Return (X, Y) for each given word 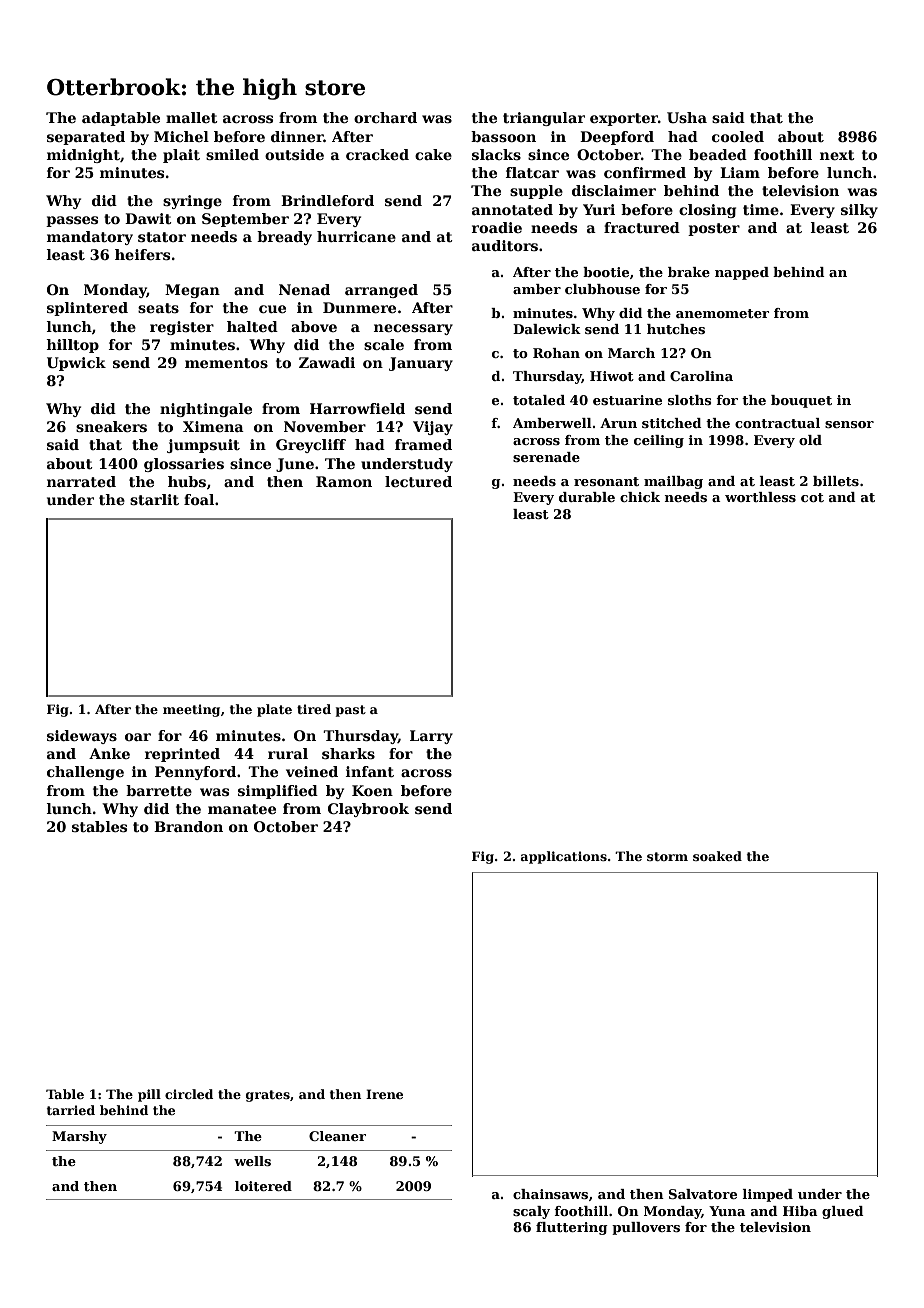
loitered (263, 1186)
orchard (385, 117)
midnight (83, 156)
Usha (687, 117)
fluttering (572, 1228)
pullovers (646, 1228)
